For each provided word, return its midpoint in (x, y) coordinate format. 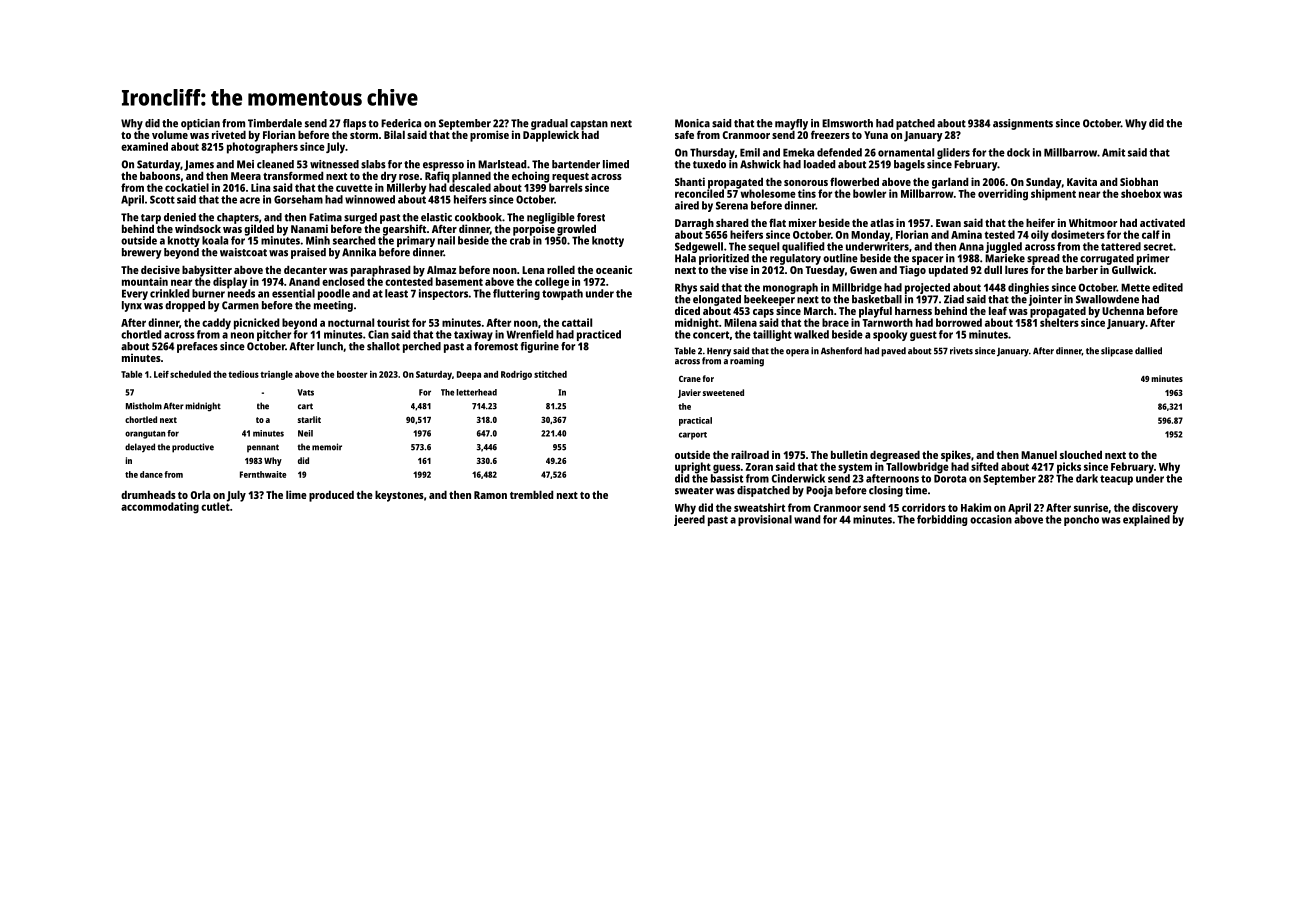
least (396, 293)
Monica (692, 123)
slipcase (1117, 352)
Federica (401, 123)
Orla (200, 494)
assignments (1023, 124)
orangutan (145, 435)
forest (591, 217)
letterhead (476, 392)
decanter (305, 269)
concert (711, 335)
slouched (1081, 454)
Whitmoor (1093, 222)
